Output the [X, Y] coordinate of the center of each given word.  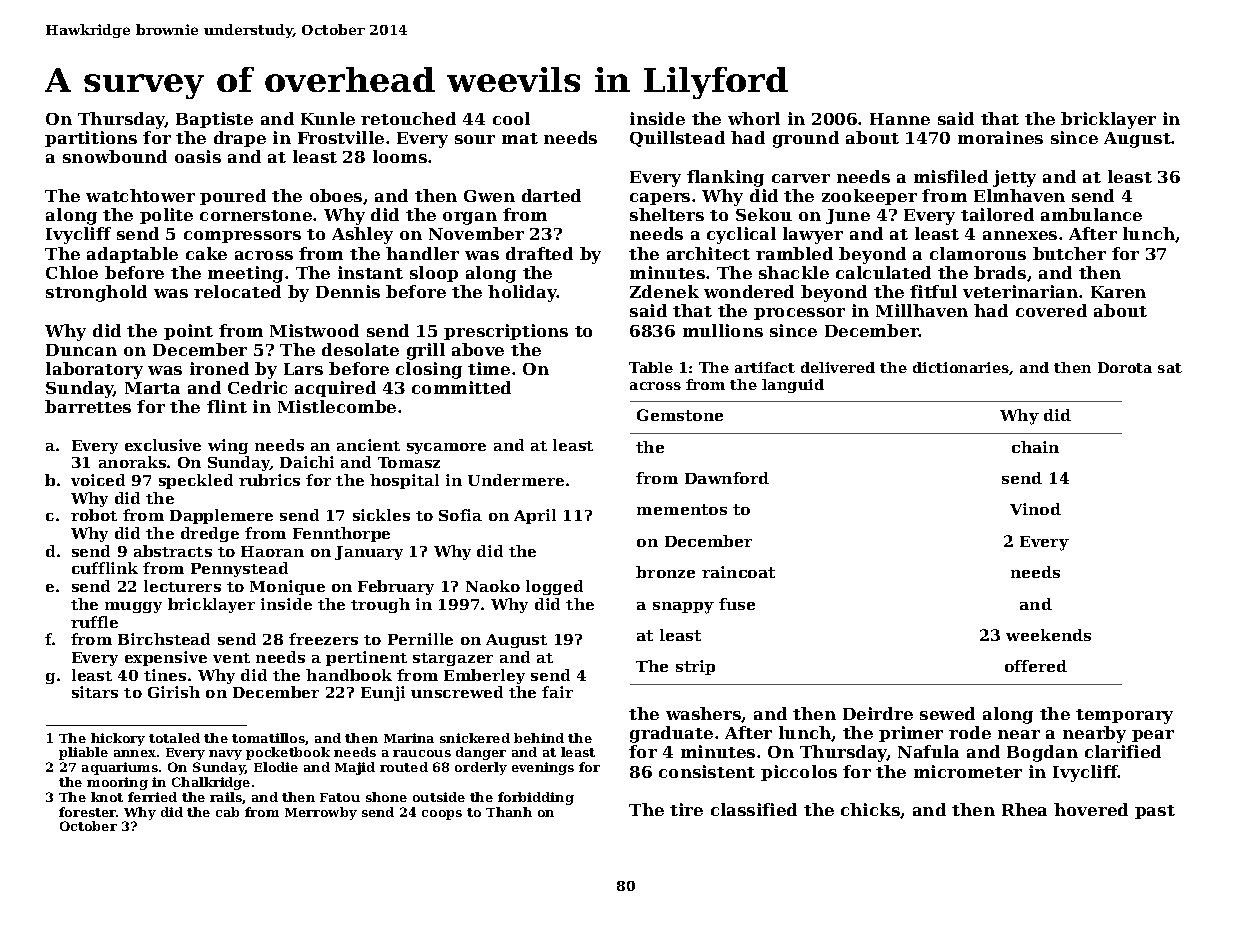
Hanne [900, 119]
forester [88, 812]
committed [461, 387]
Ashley [362, 235]
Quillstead [677, 139]
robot [94, 515]
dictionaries [961, 367]
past [1155, 812]
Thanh [509, 812]
